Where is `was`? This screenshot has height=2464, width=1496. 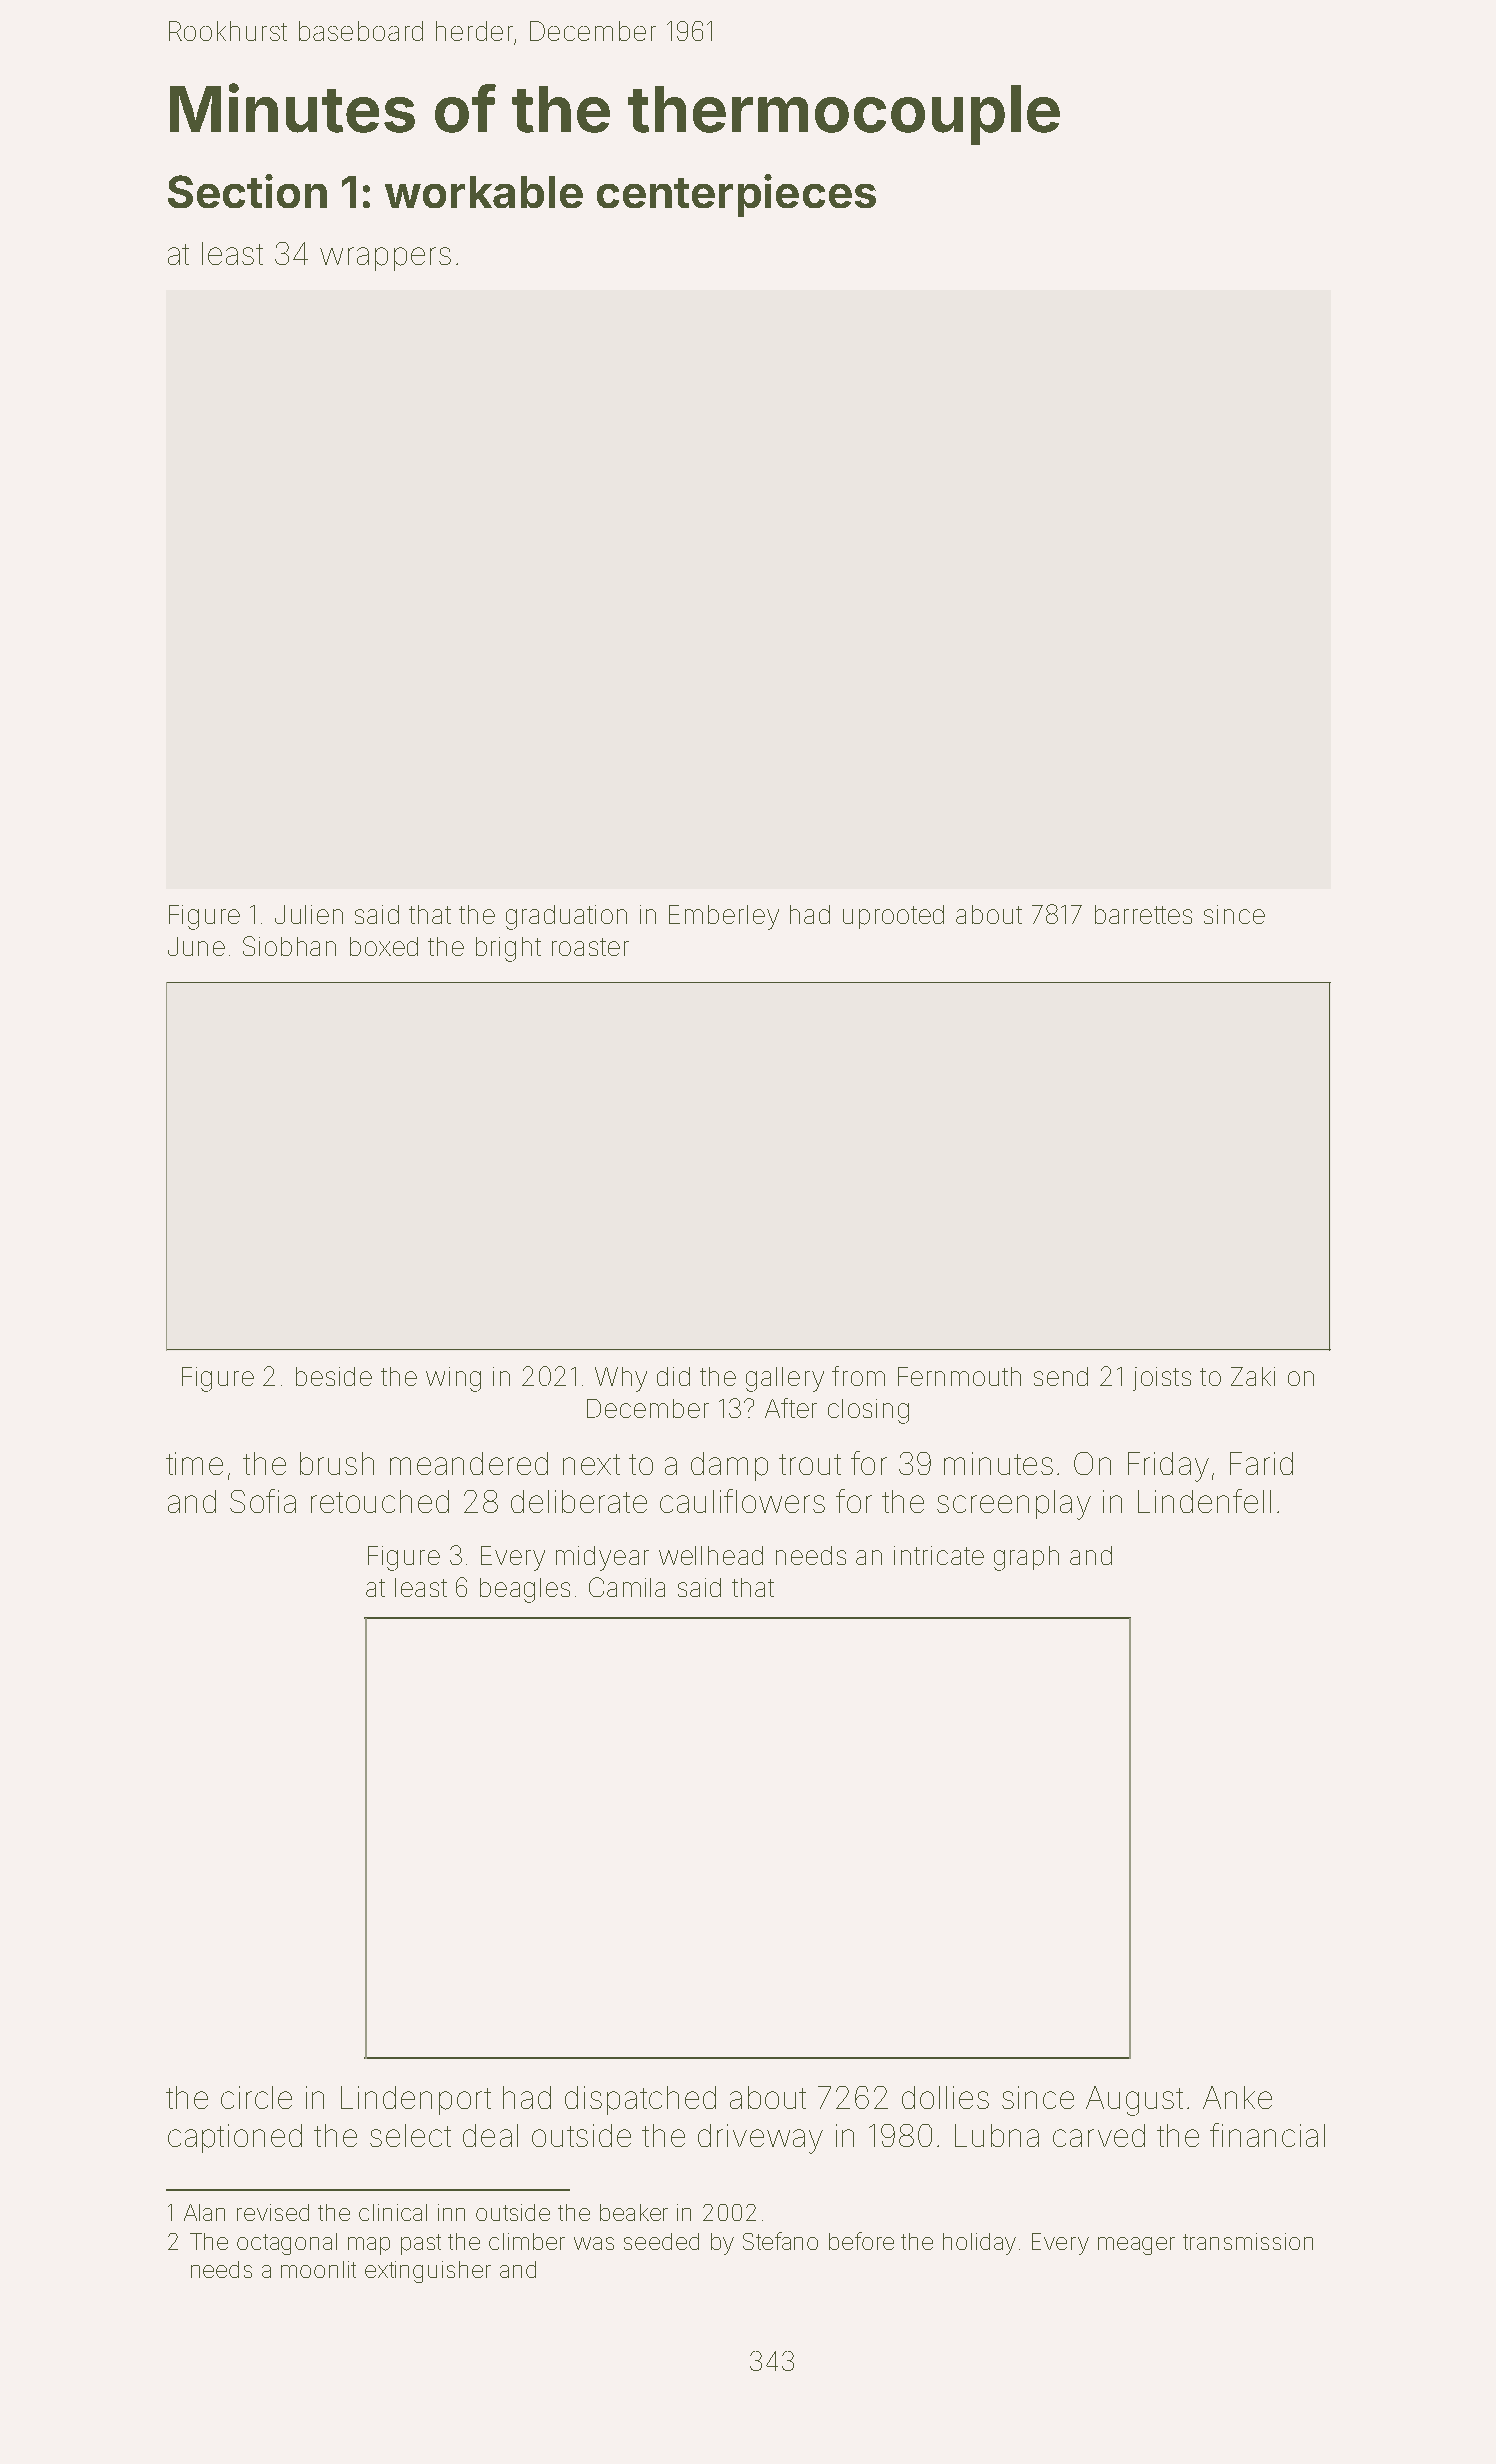 was is located at coordinates (594, 2243).
